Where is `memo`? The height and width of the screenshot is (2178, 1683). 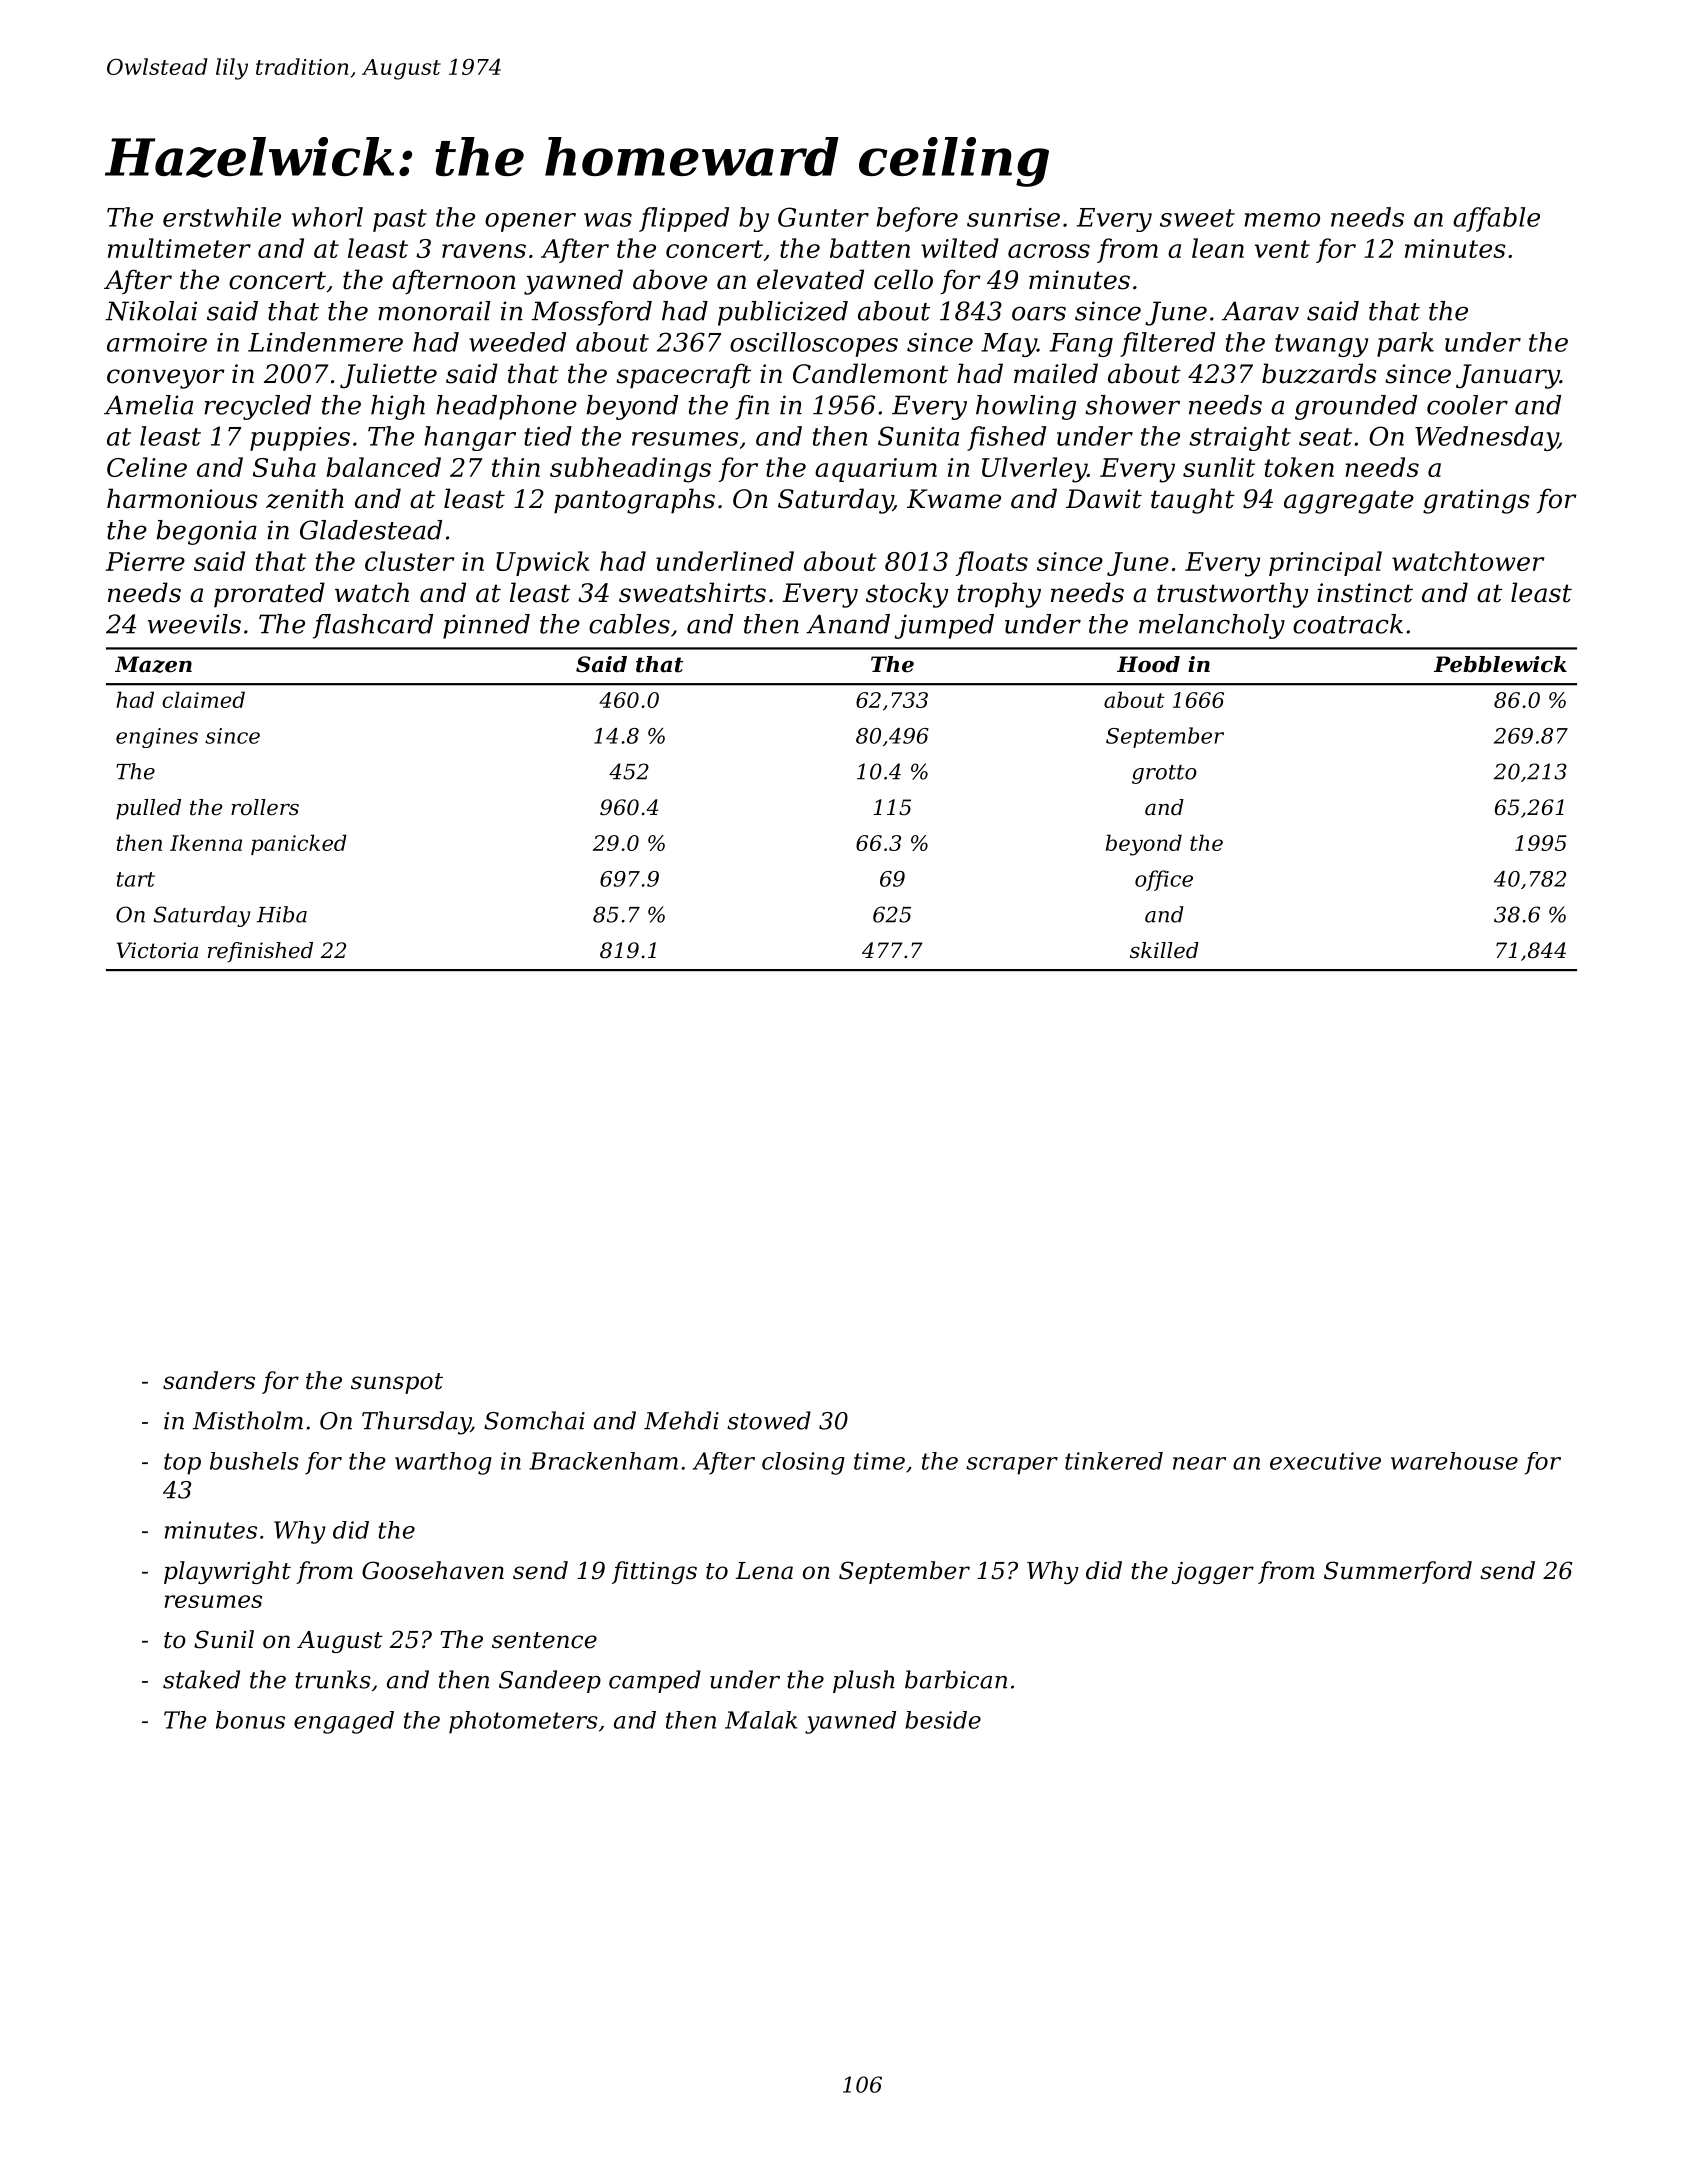
memo is located at coordinates (1282, 220).
